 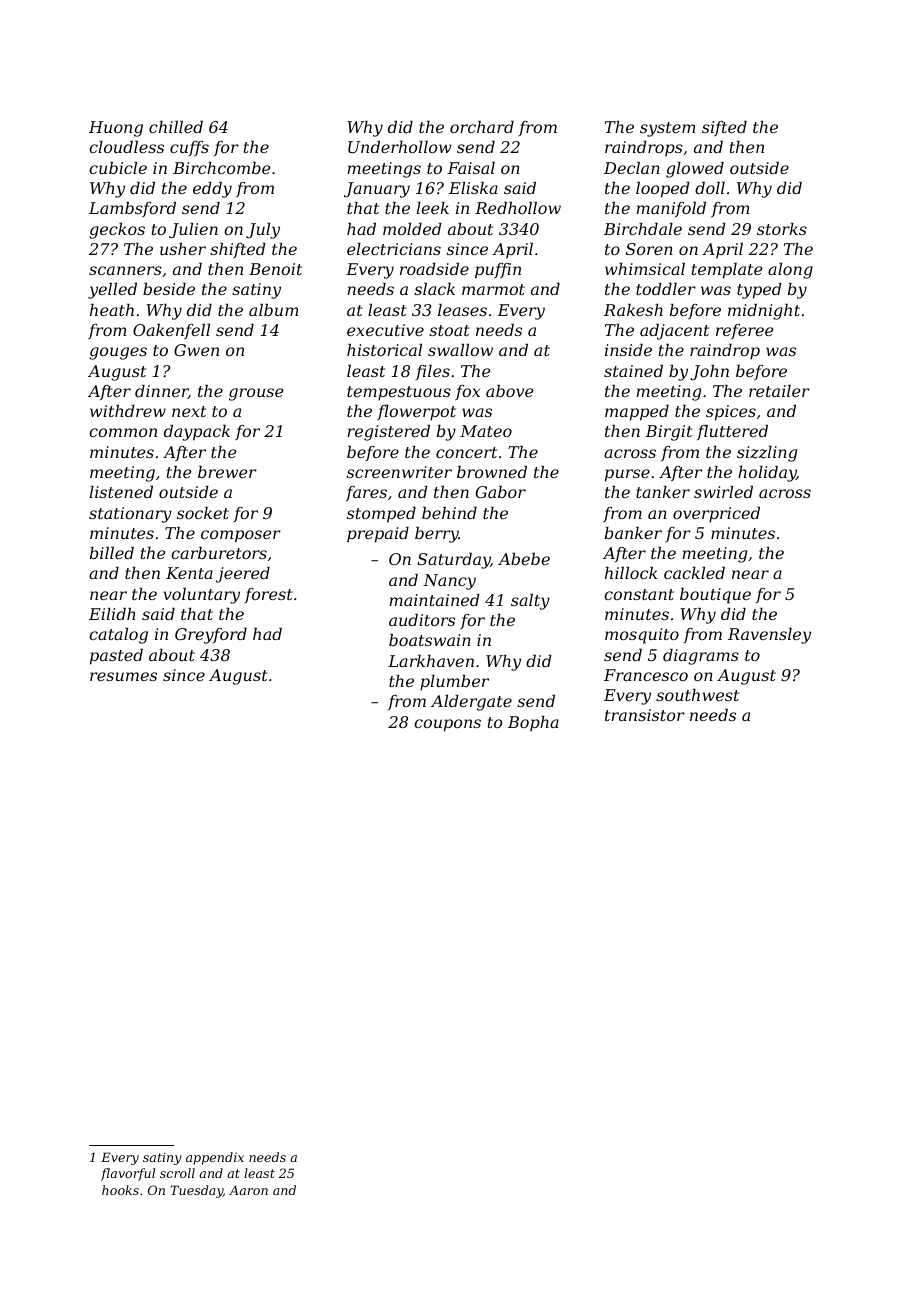 What do you see at coordinates (482, 127) in the screenshot?
I see `orchard` at bounding box center [482, 127].
